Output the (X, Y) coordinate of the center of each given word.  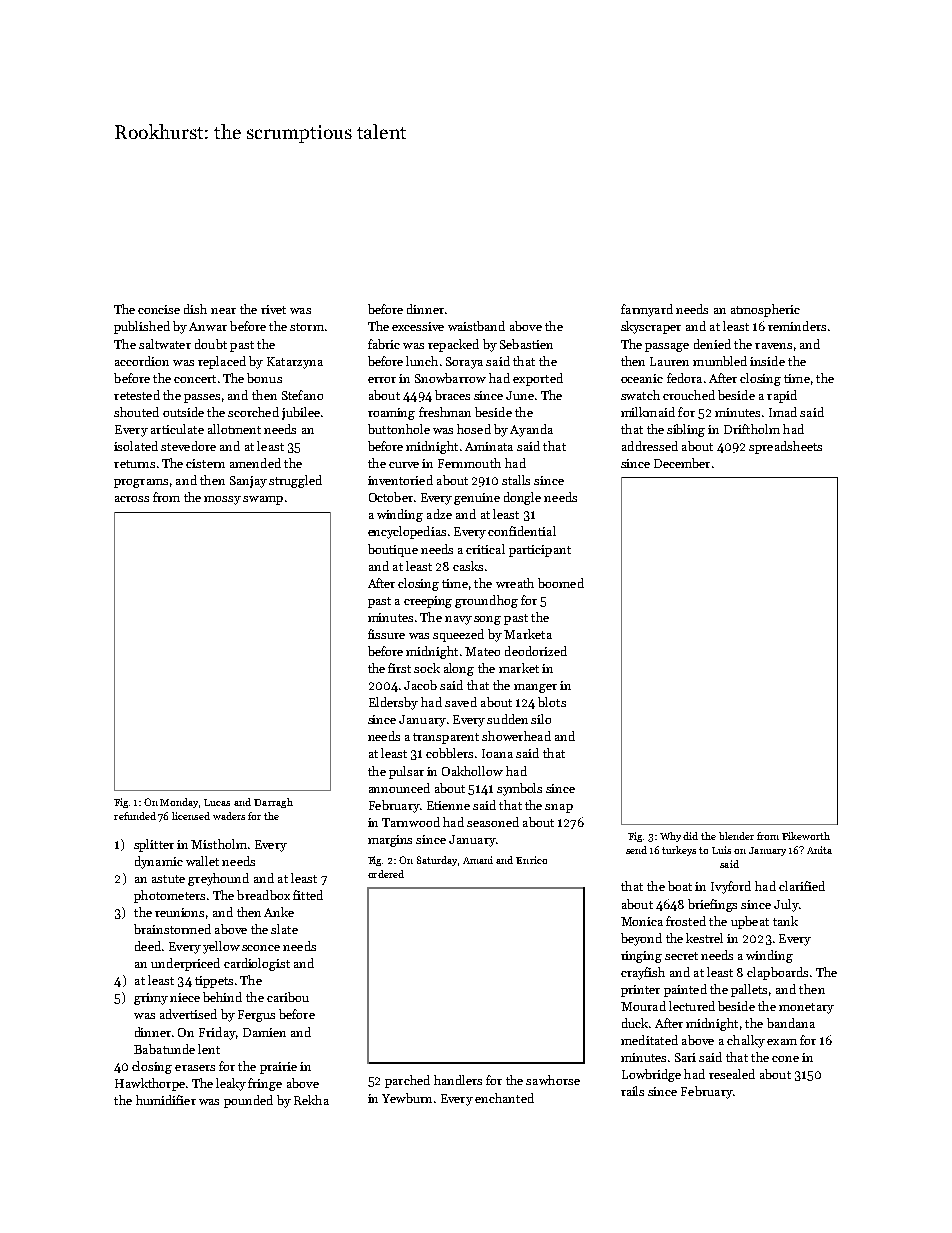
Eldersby (393, 703)
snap (559, 808)
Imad (783, 412)
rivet (273, 309)
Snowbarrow (450, 378)
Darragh (273, 803)
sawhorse (553, 1080)
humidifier (166, 1100)
